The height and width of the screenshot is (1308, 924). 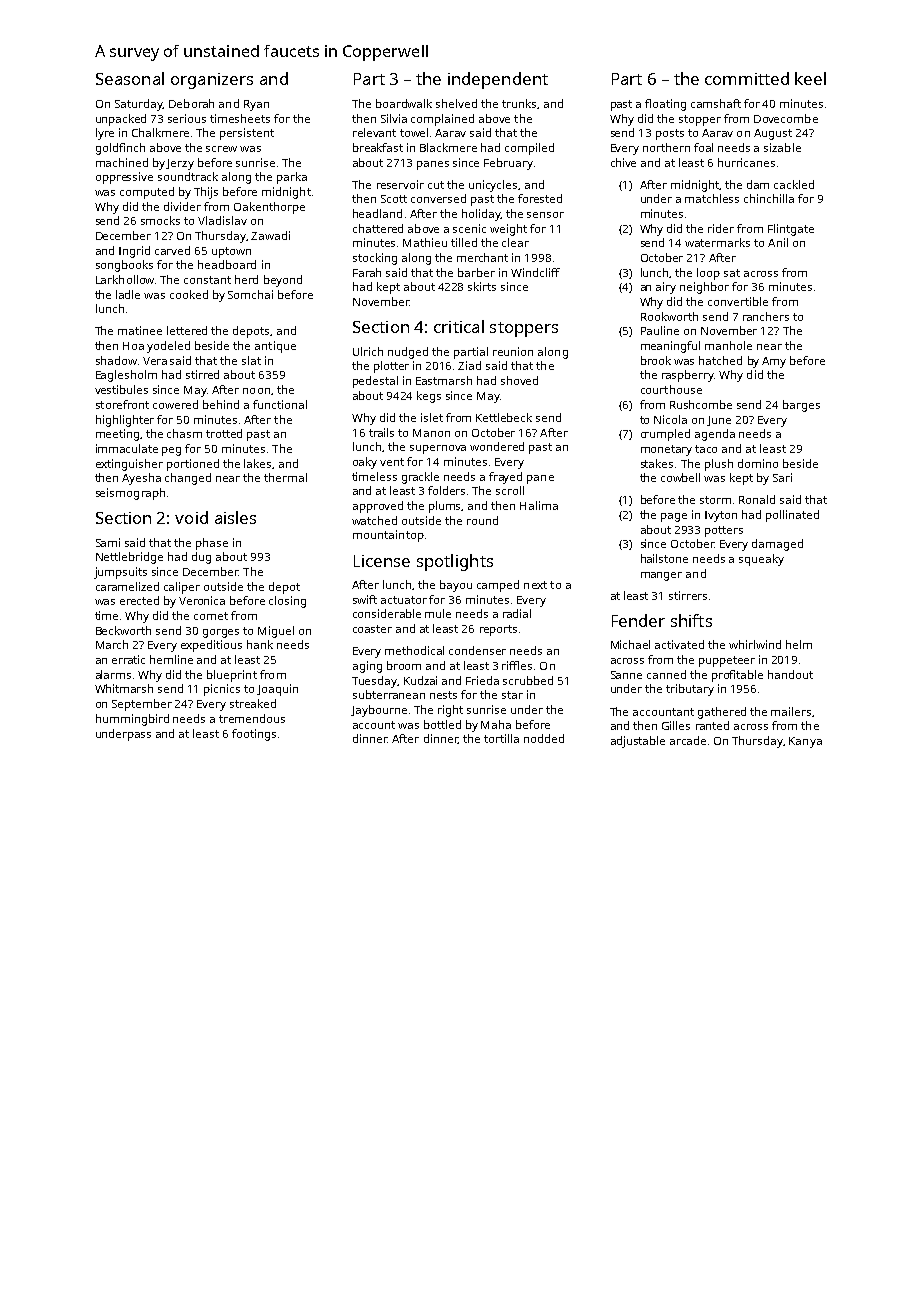 I want to click on adjustable, so click(x=638, y=742).
